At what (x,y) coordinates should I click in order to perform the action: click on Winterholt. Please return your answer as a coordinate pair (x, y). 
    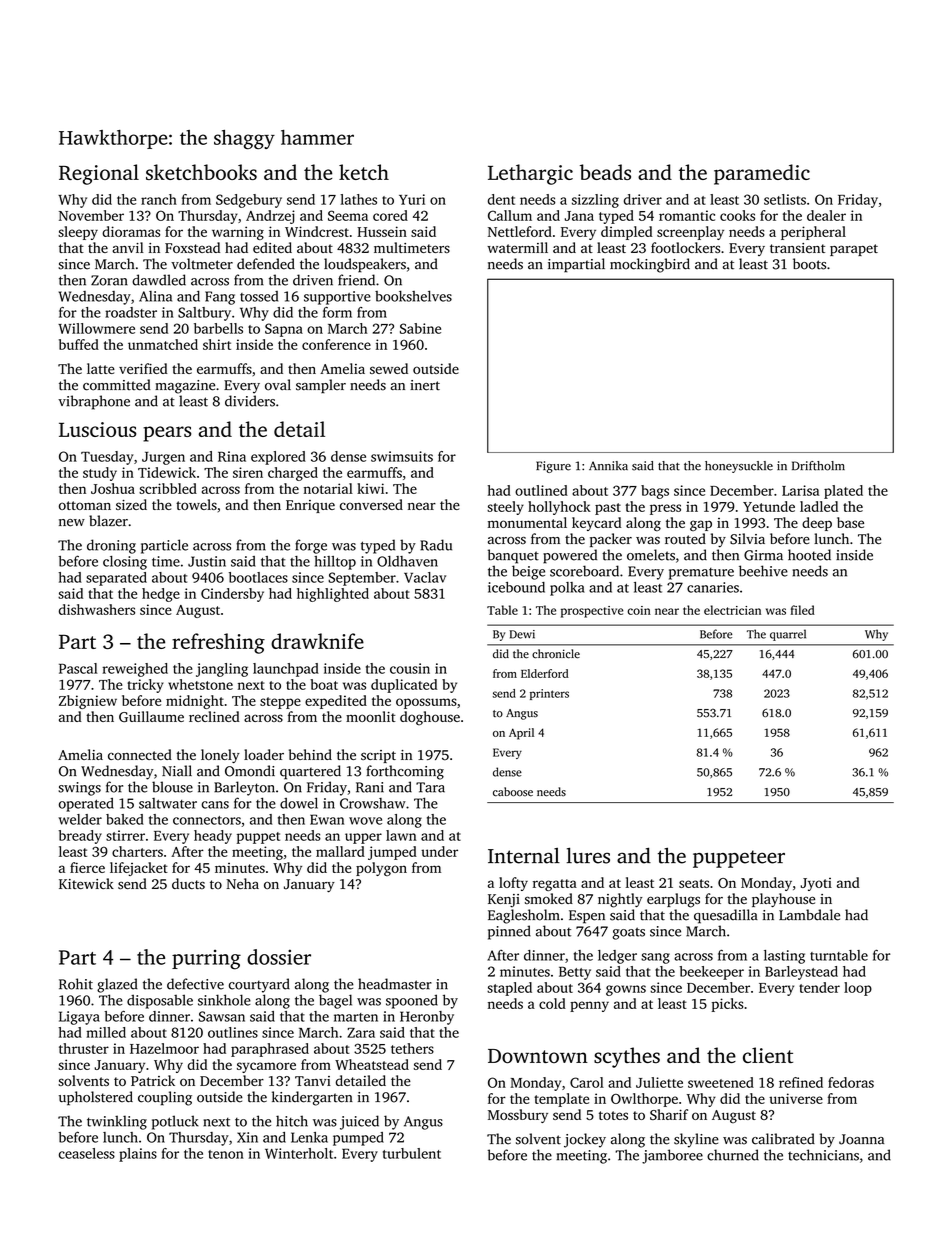
    Looking at the image, I should click on (299, 1153).
